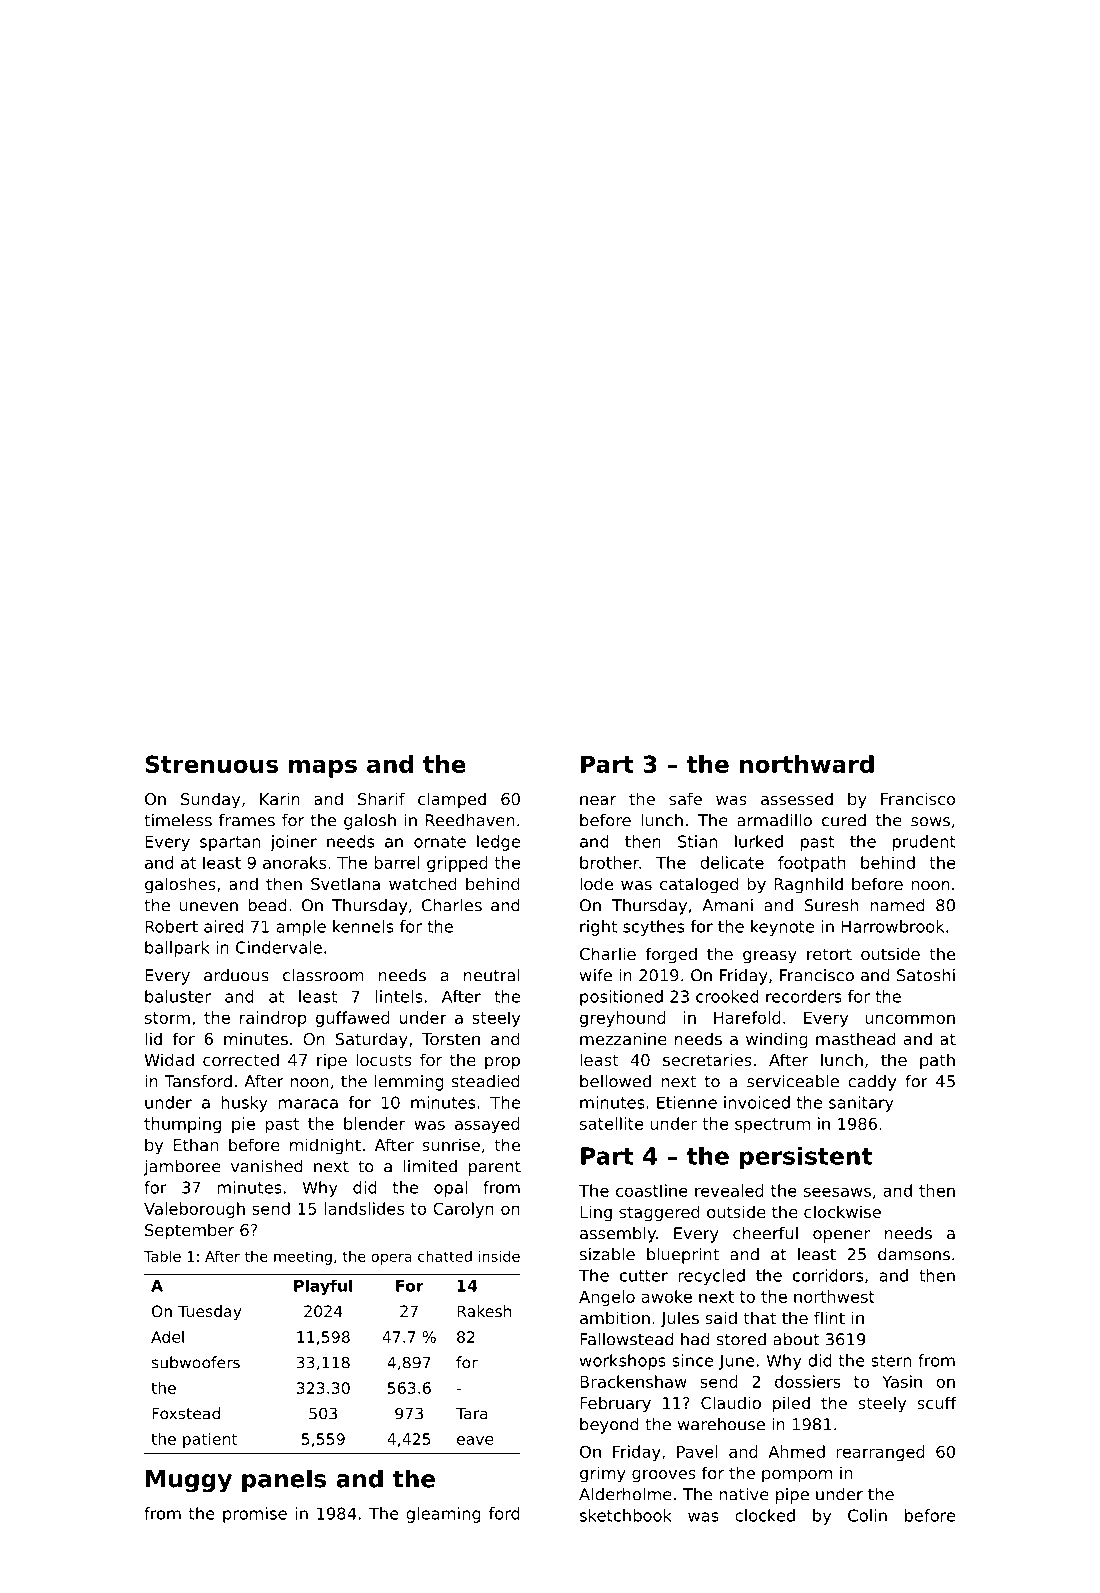 The image size is (1100, 1593). What do you see at coordinates (452, 800) in the document?
I see `clamped` at bounding box center [452, 800].
